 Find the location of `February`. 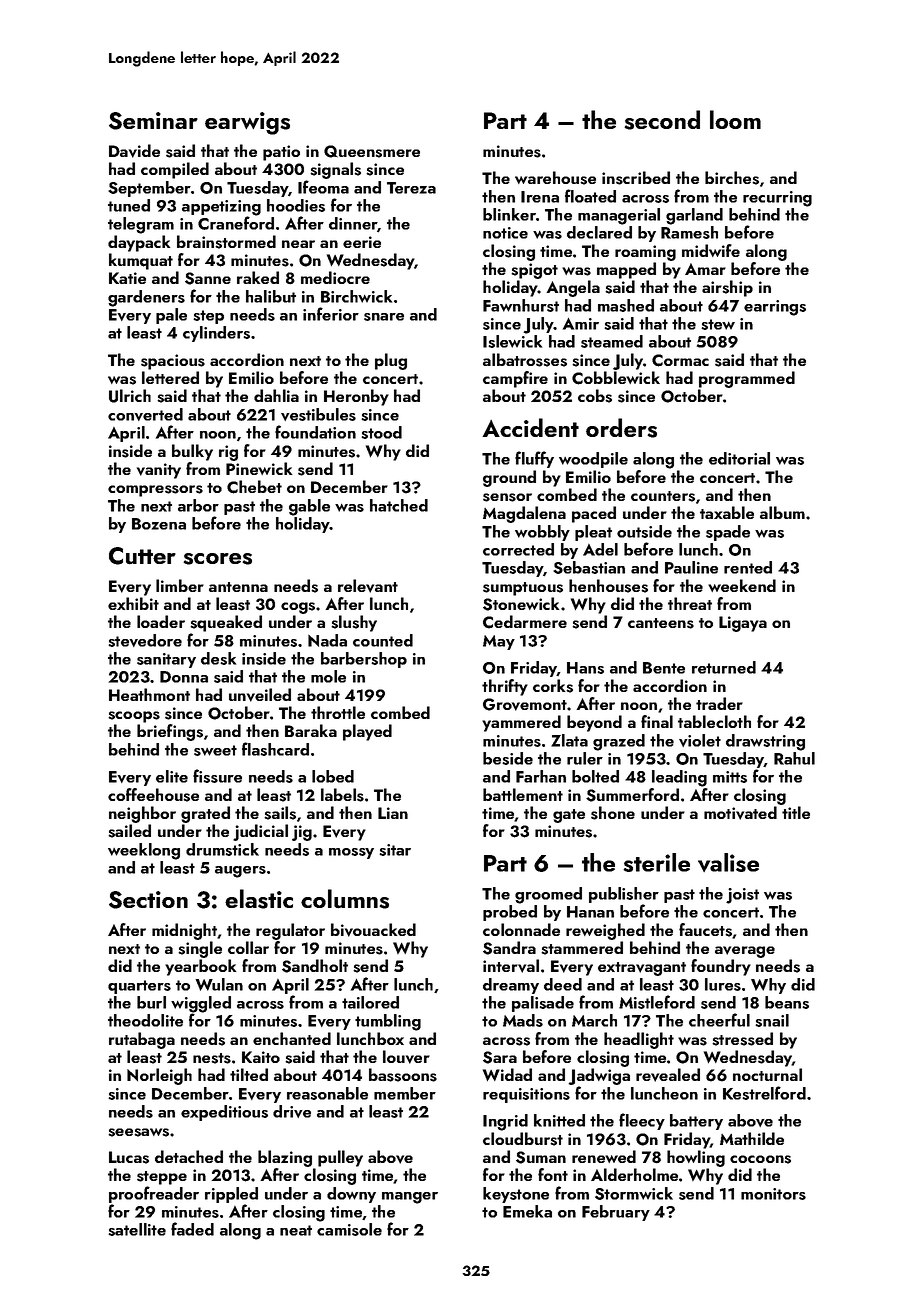

February is located at coordinates (616, 1213).
